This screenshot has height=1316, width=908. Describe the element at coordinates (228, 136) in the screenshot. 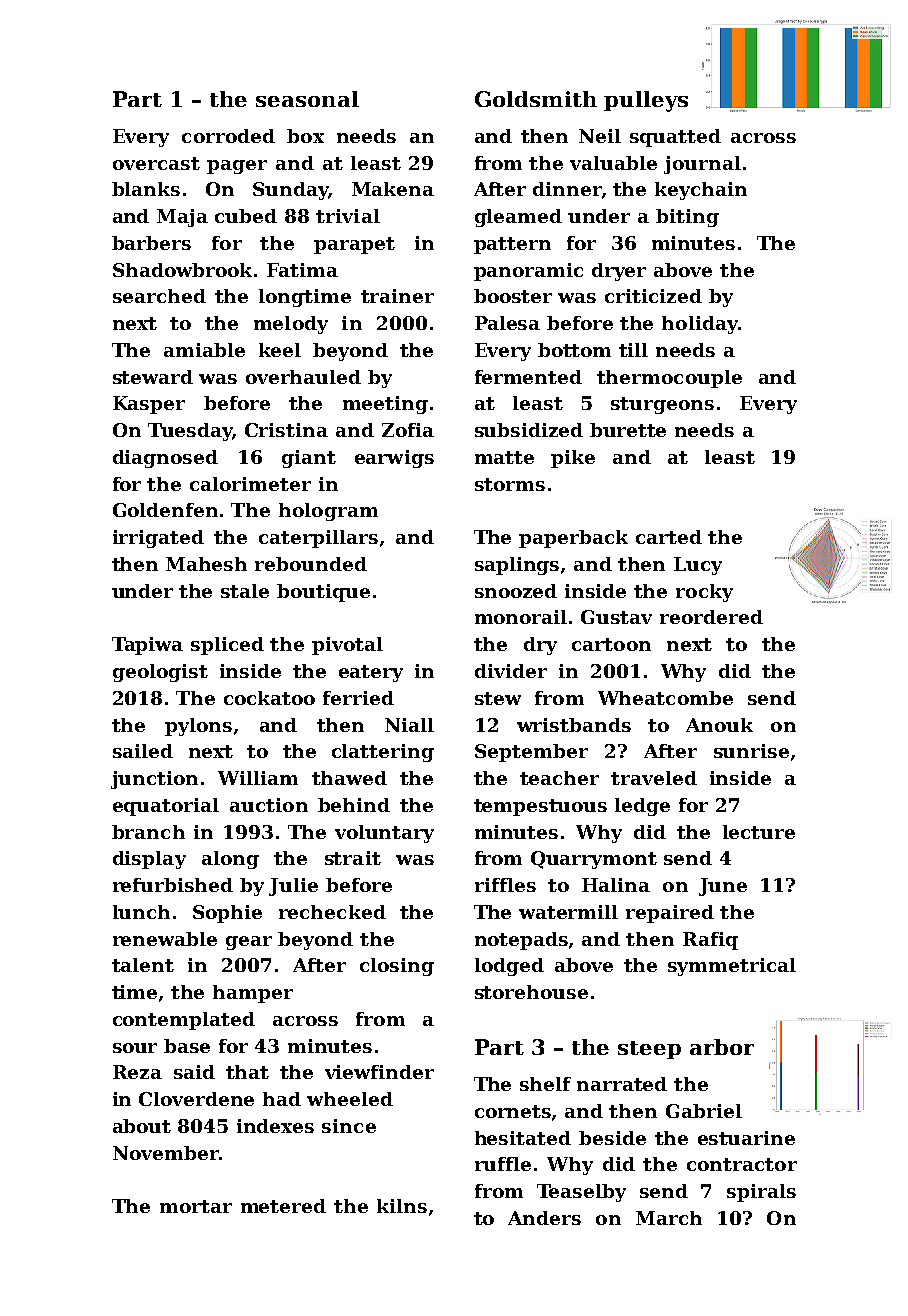

I see `corroded` at that location.
